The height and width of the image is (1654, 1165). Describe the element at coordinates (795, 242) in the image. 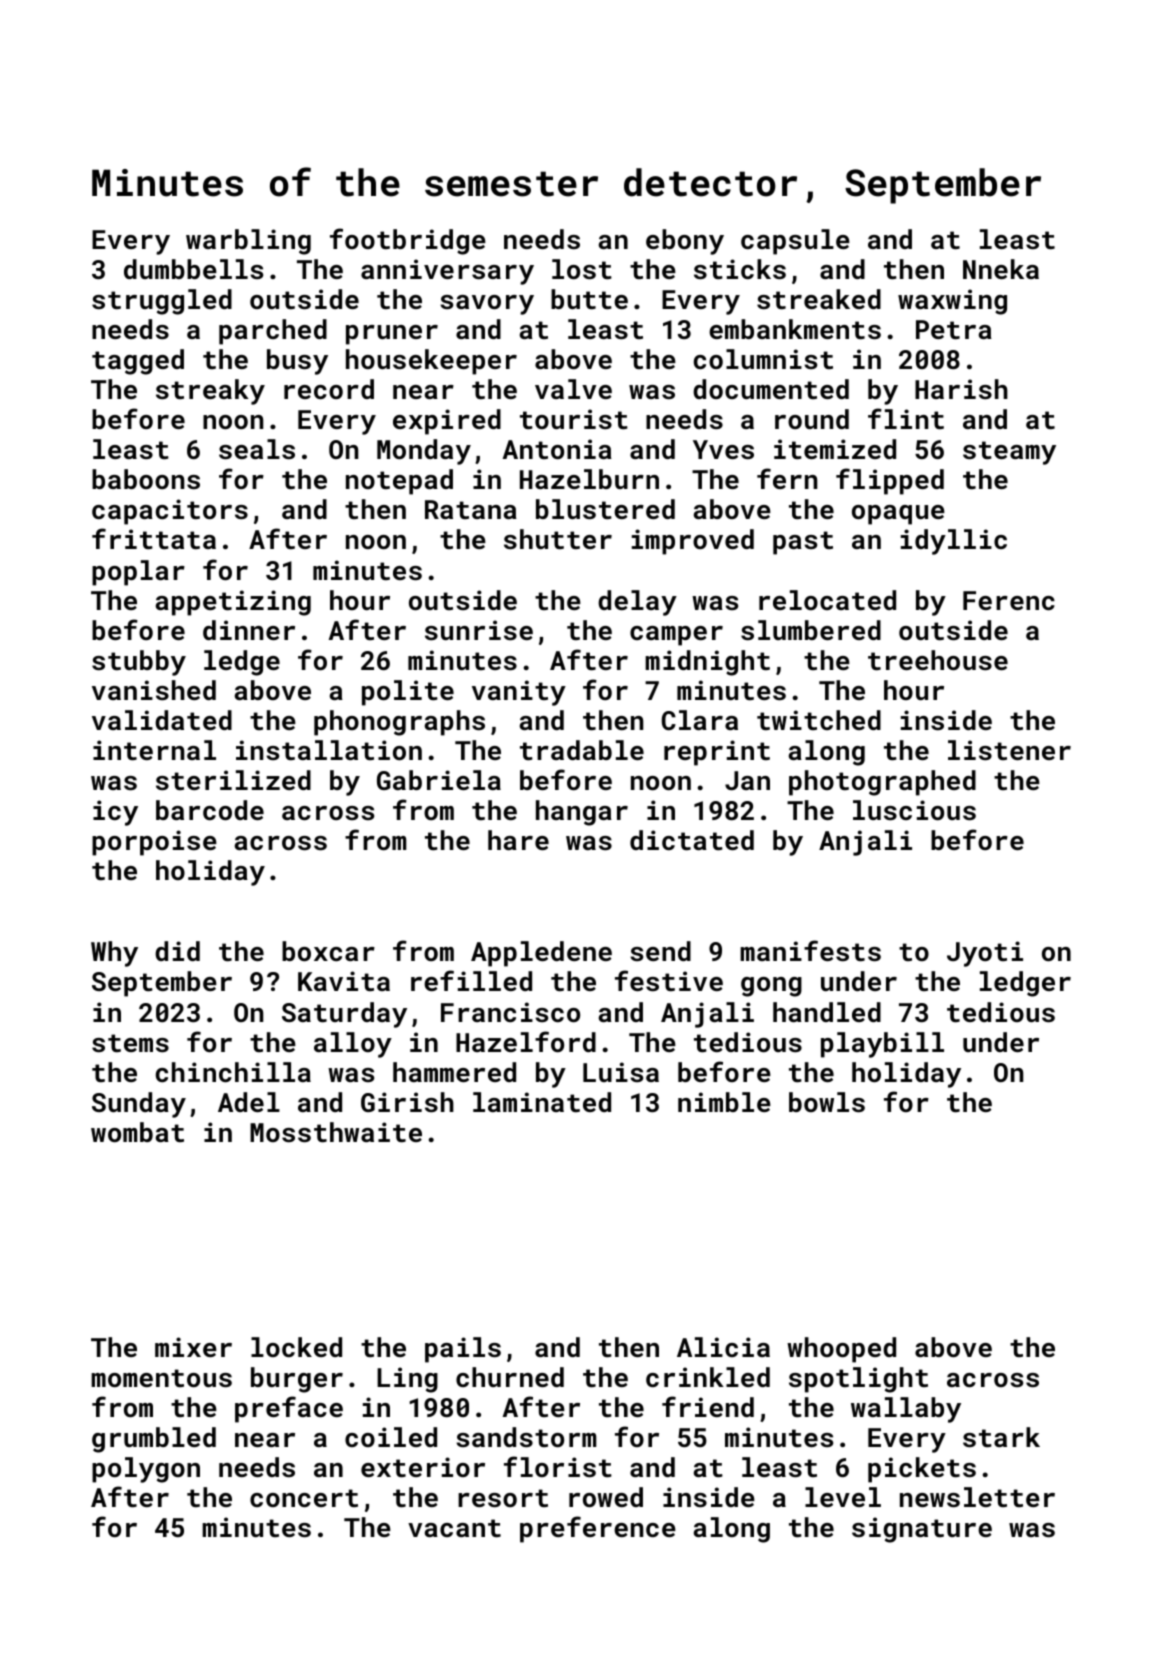

I see `capsule` at that location.
